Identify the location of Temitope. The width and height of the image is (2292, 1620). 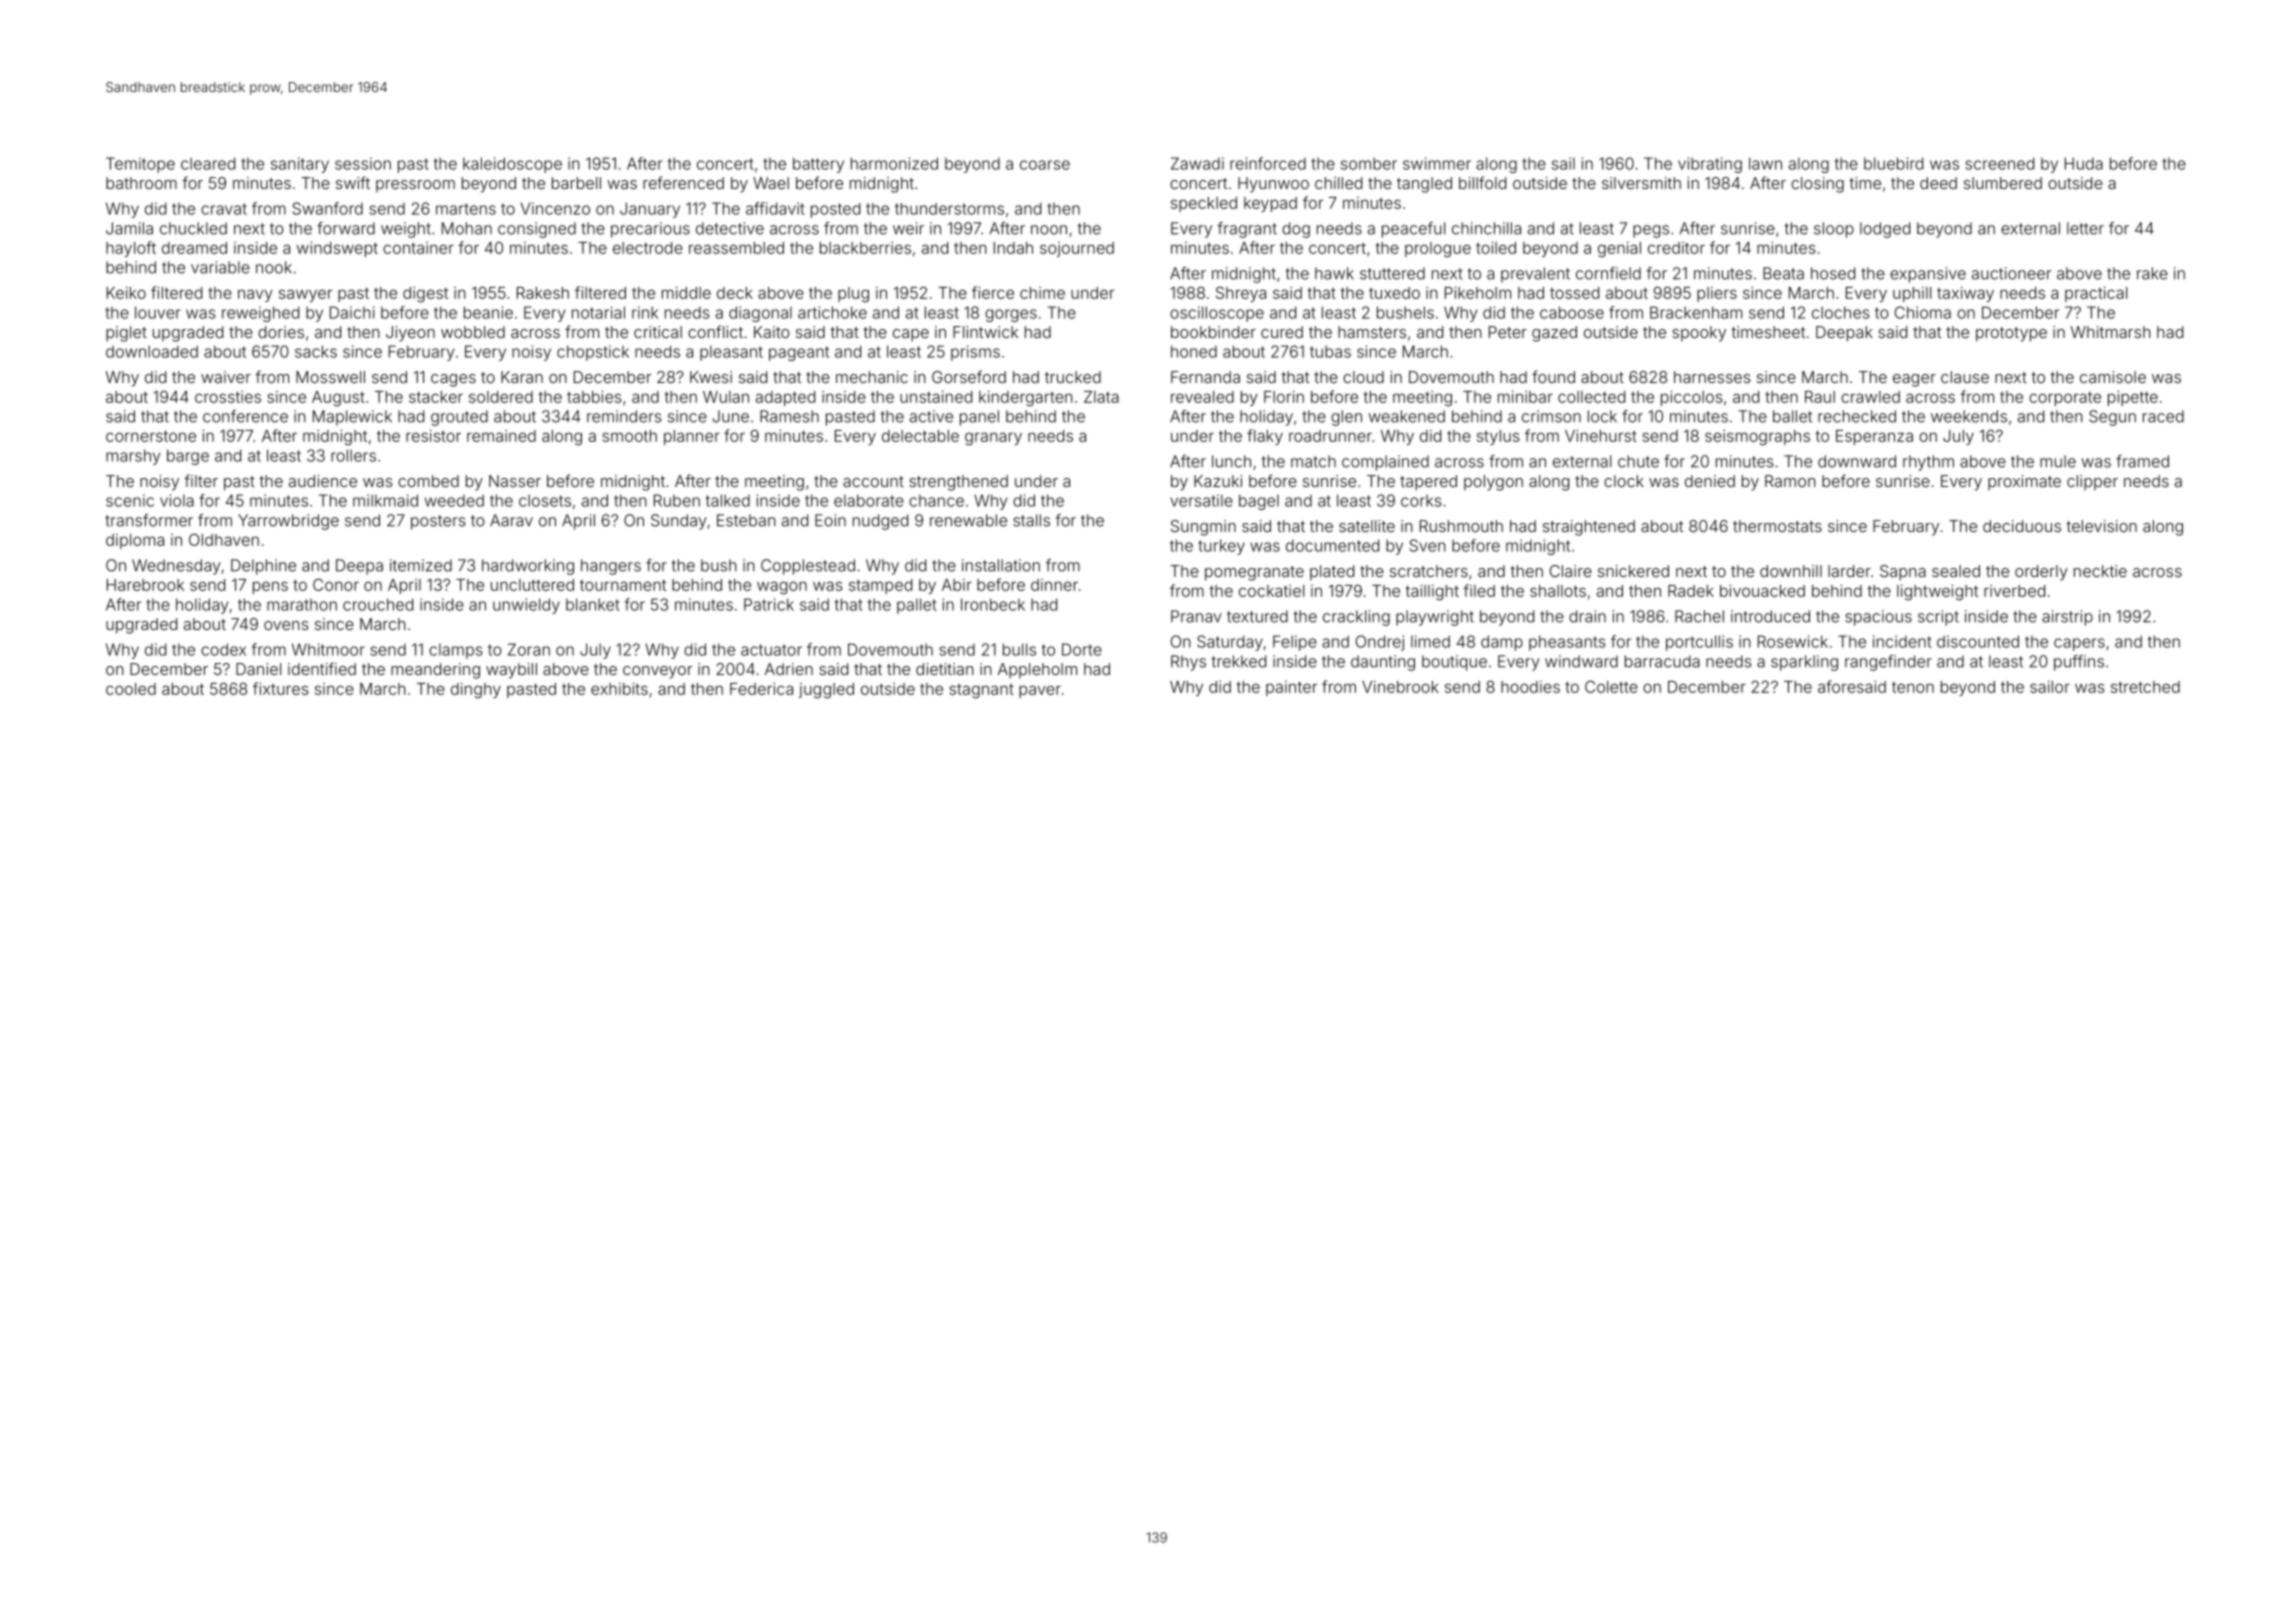
(140, 165).
